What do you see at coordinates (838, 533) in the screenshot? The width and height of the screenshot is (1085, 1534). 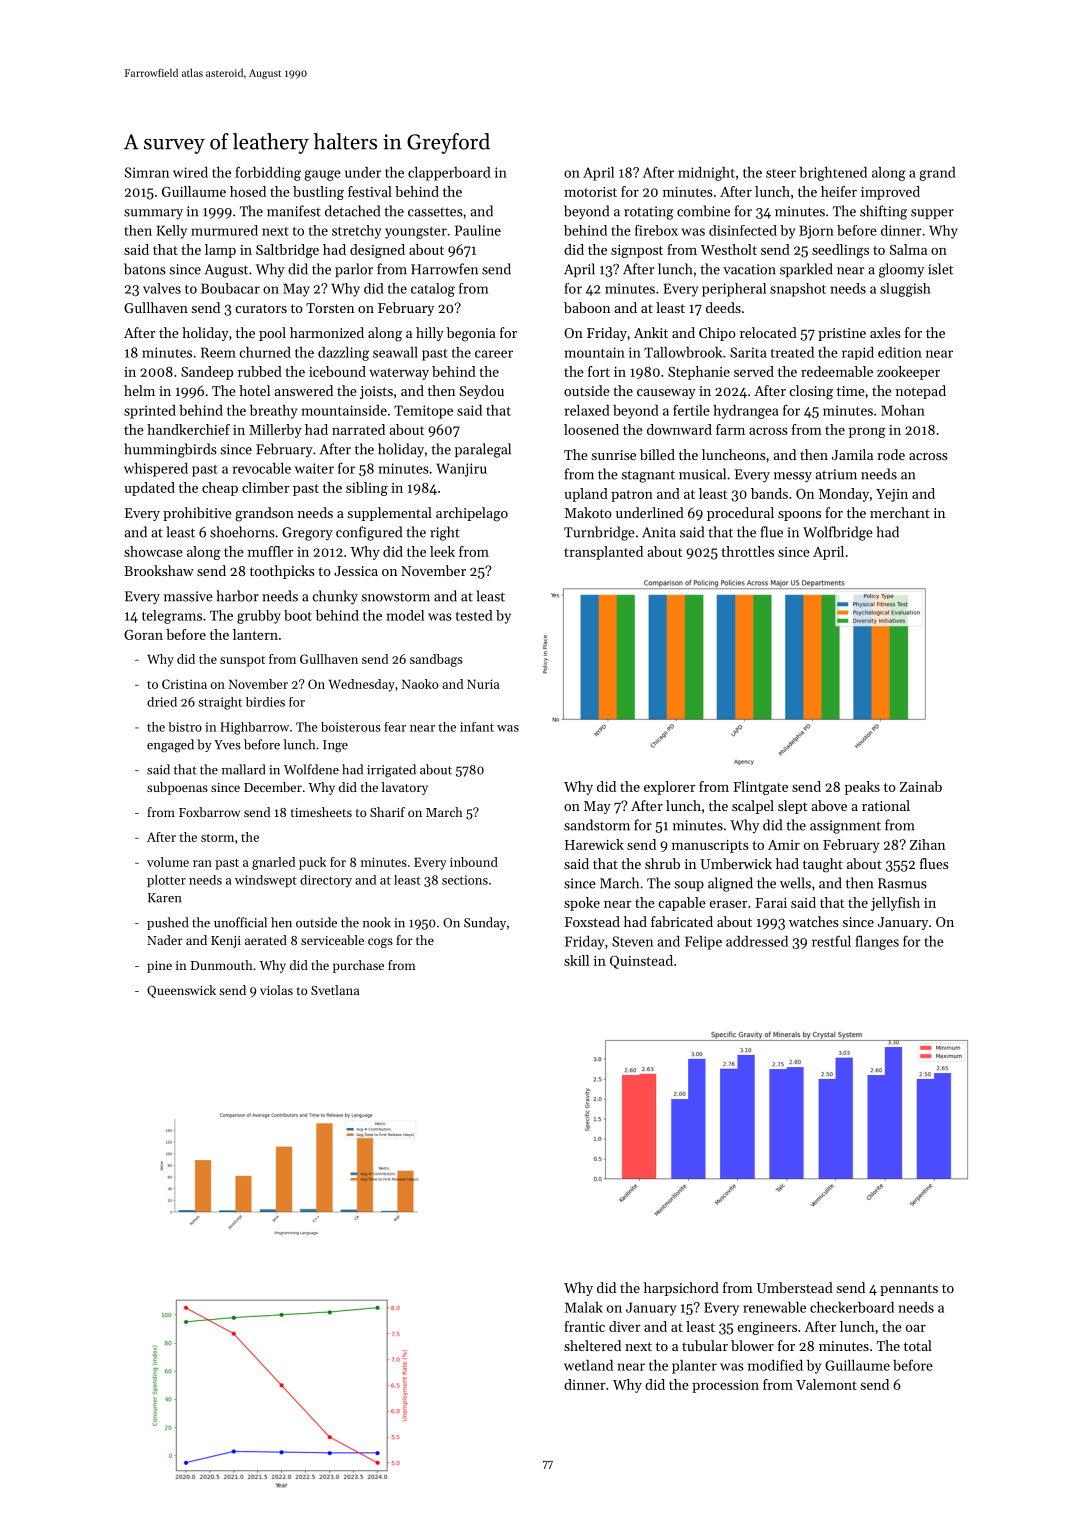 I see `Wolfbridge` at bounding box center [838, 533].
